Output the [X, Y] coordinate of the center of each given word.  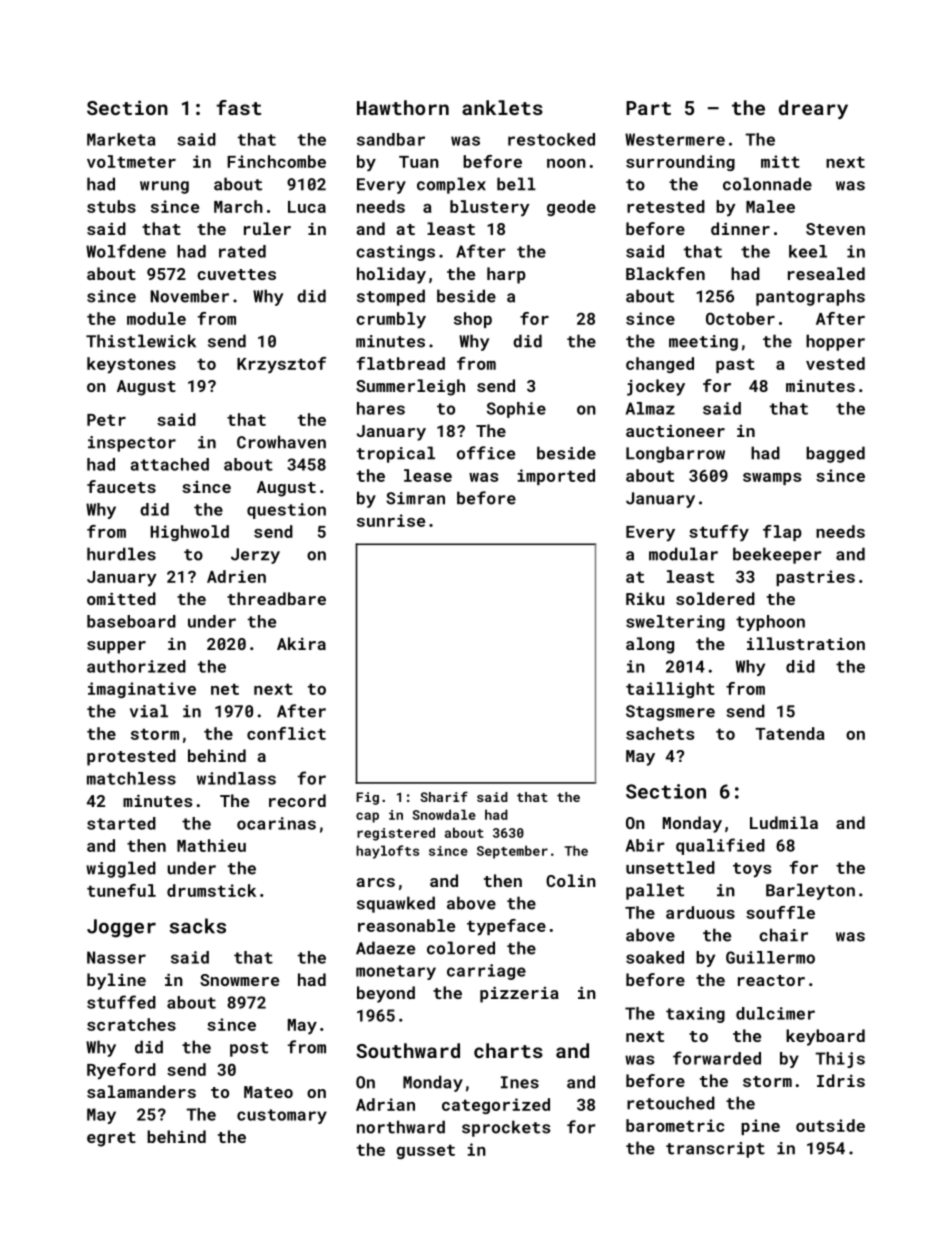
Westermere [675, 139]
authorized [136, 666]
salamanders [141, 1091]
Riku [645, 598]
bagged [835, 454]
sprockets [506, 1128]
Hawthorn [403, 107]
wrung [164, 187]
